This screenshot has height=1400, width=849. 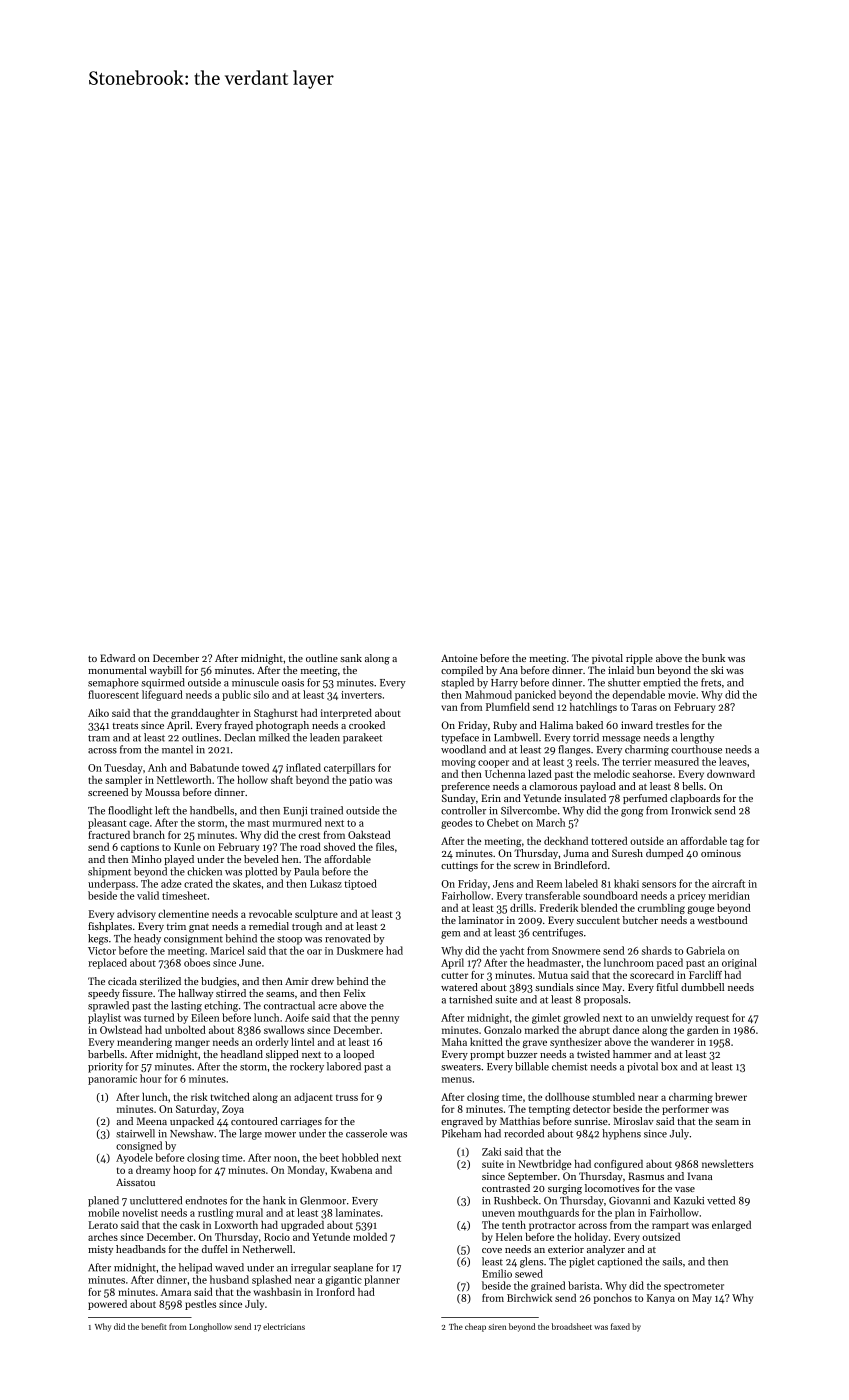 I want to click on Suresh, so click(x=627, y=853).
